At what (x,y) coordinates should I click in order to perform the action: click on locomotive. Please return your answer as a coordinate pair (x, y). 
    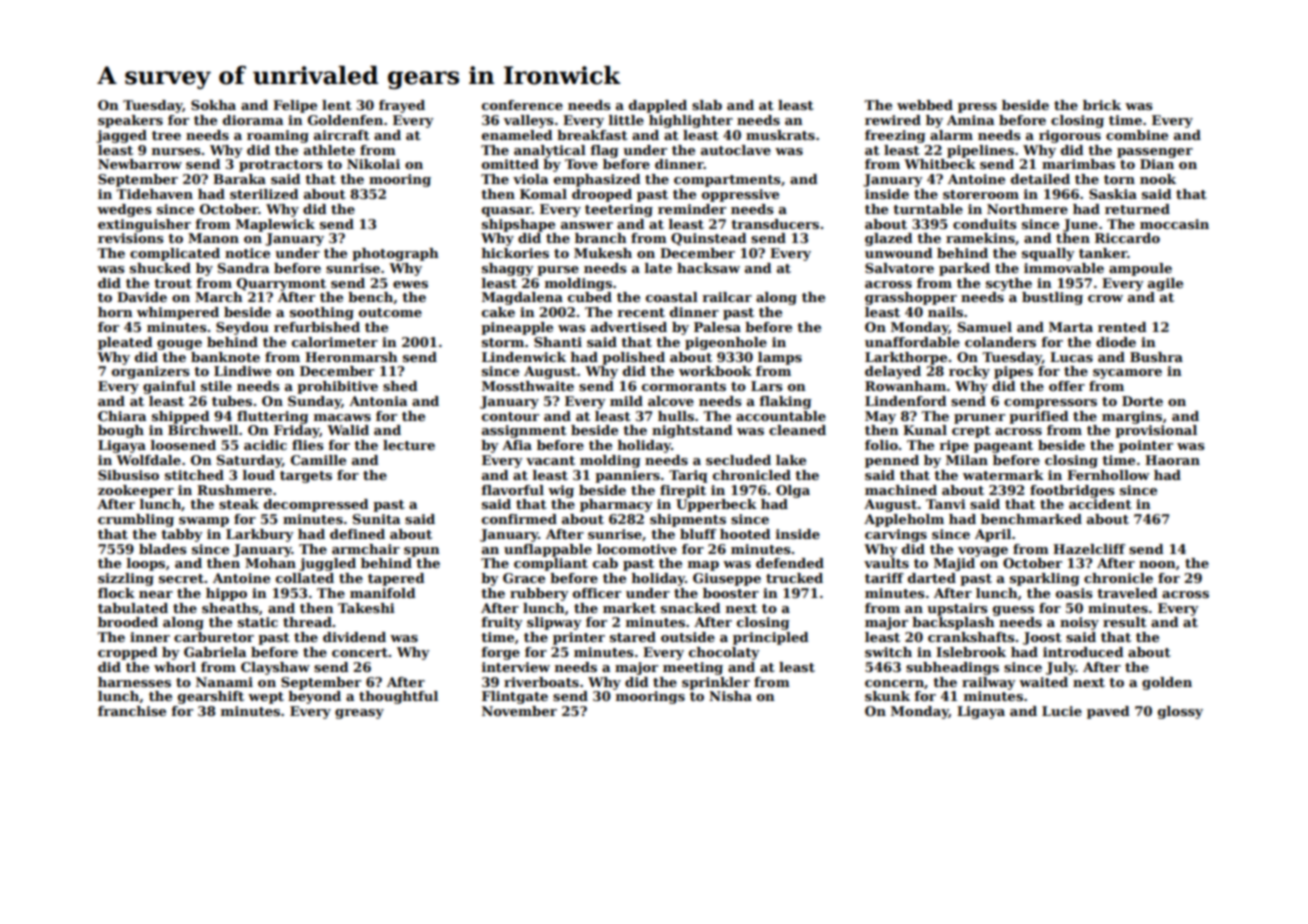
    Looking at the image, I should click on (637, 549).
